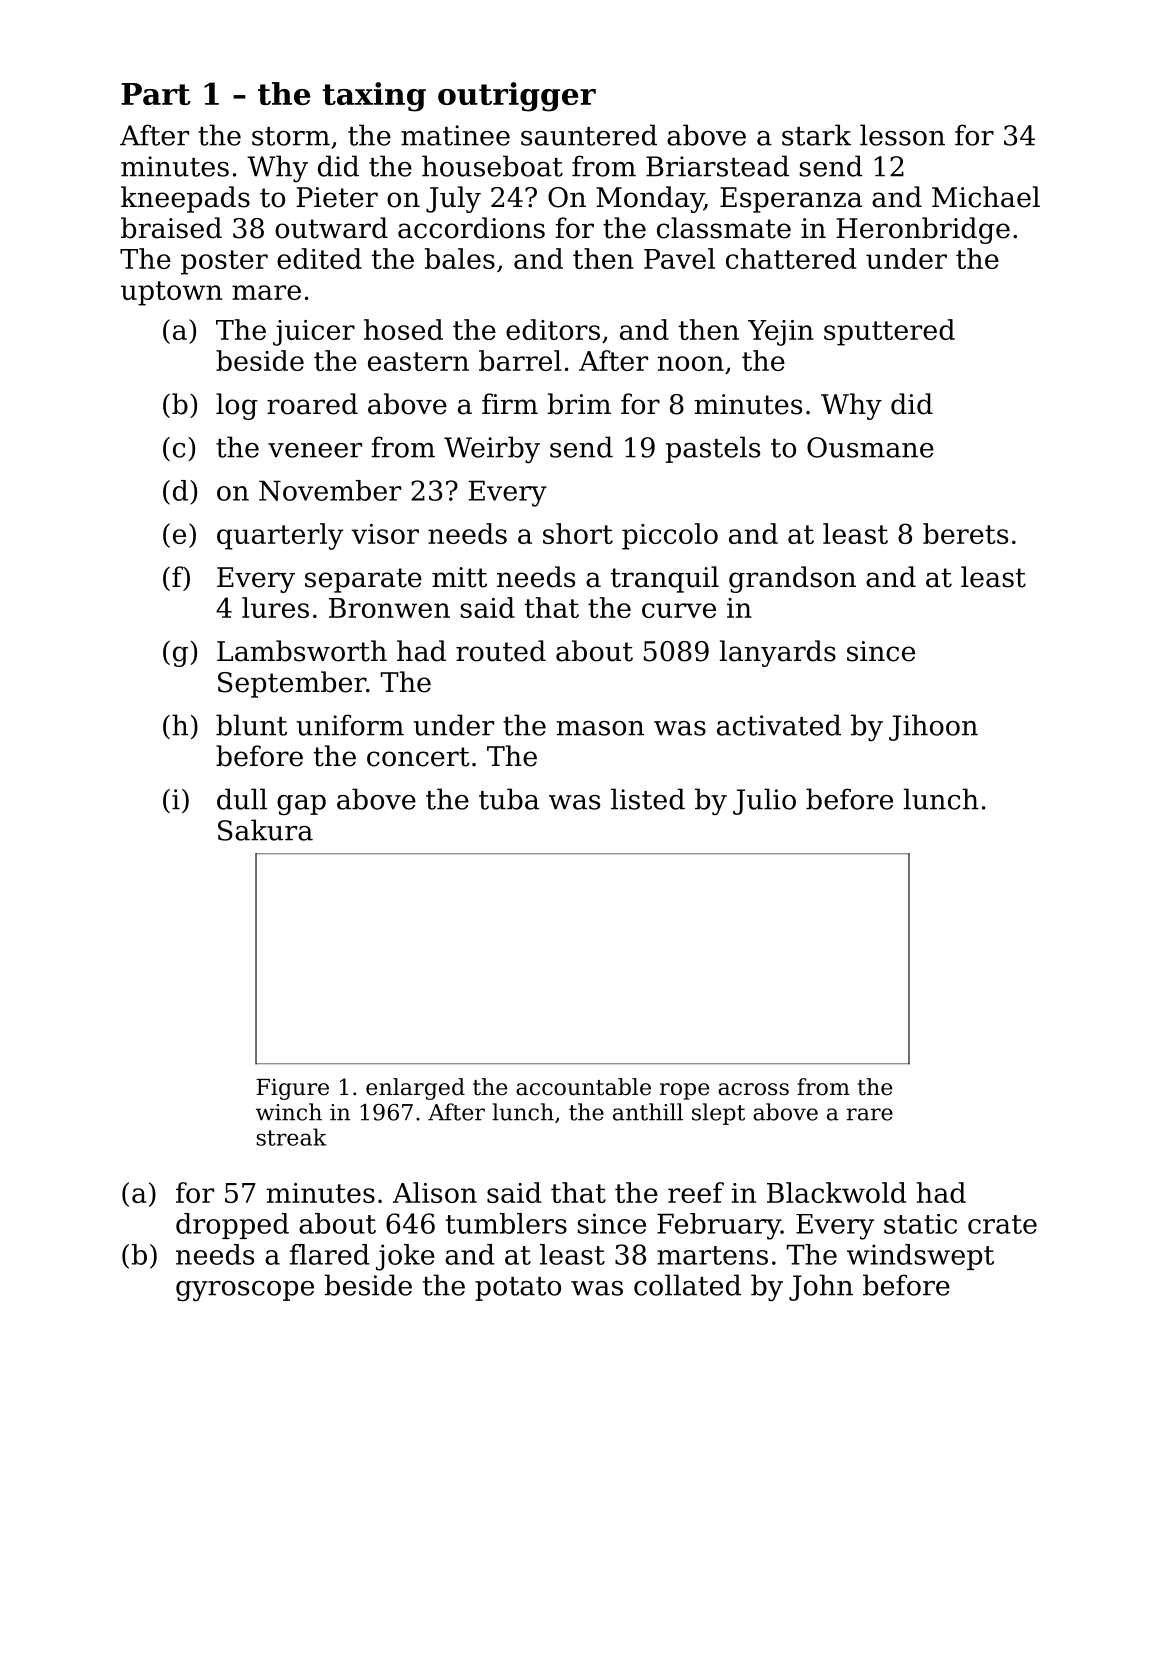 The width and height of the screenshot is (1165, 1654). What do you see at coordinates (583, 1087) in the screenshot?
I see `accountable` at bounding box center [583, 1087].
